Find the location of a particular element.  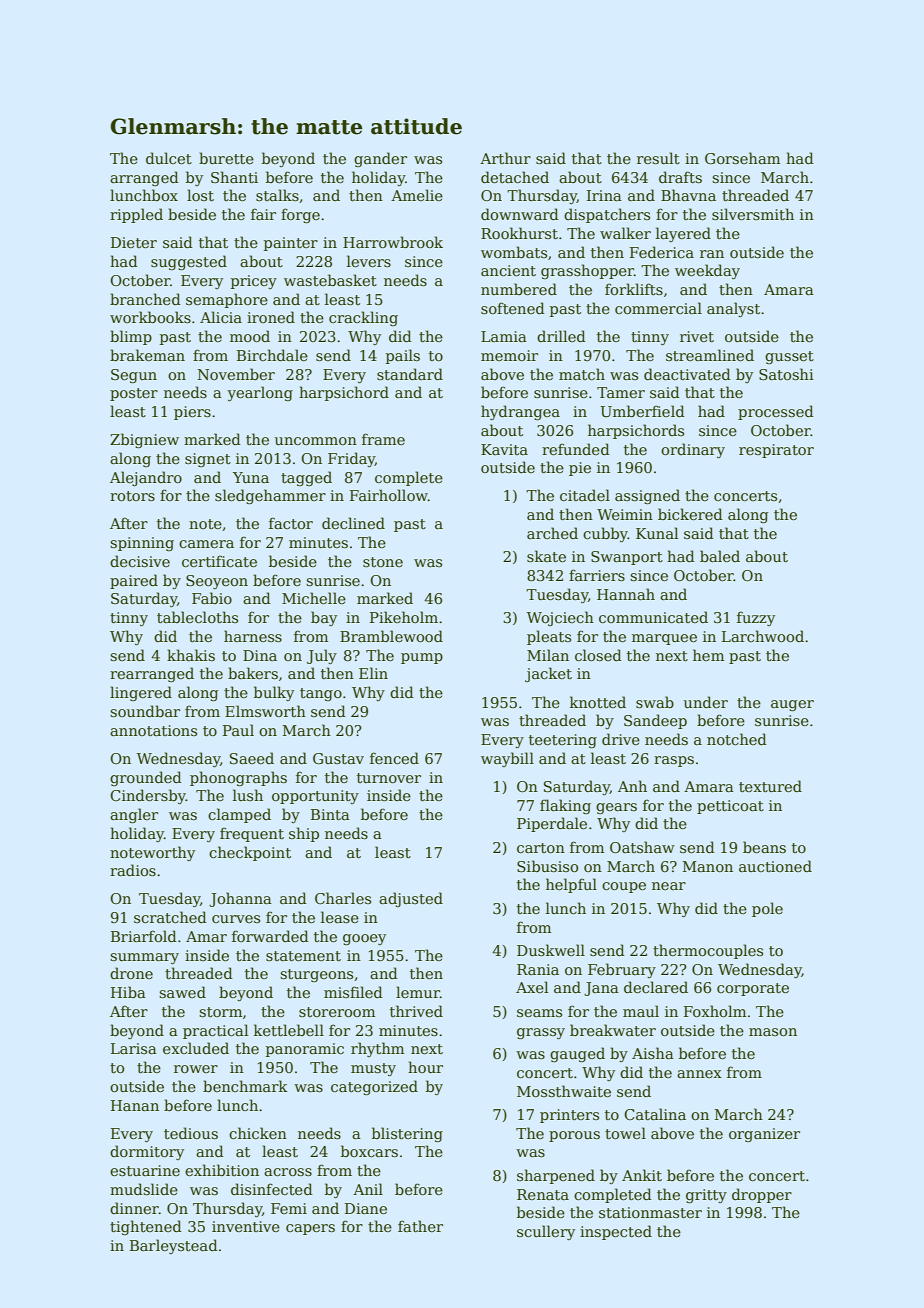

across is located at coordinates (288, 1172).
